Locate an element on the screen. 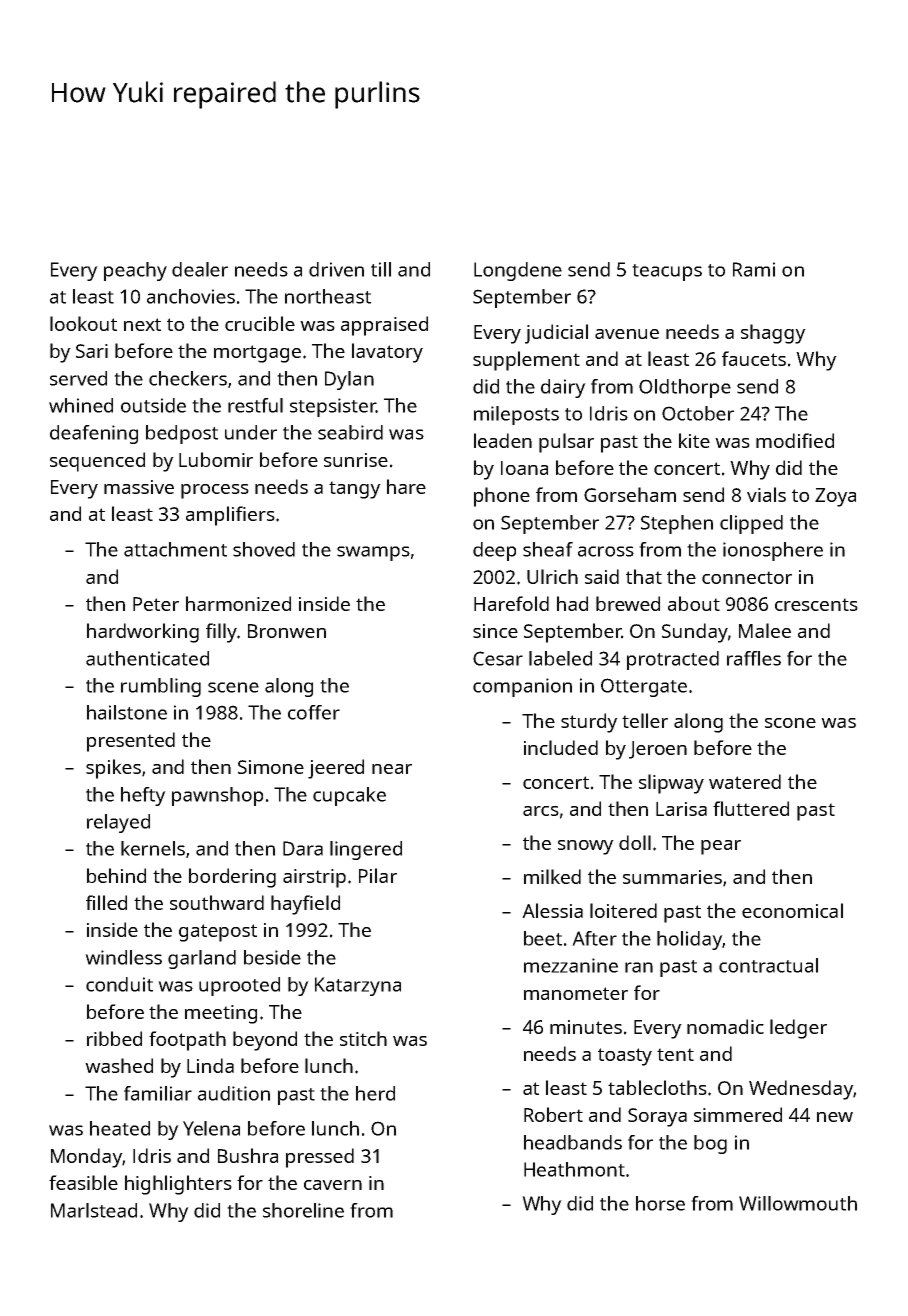  shoreline is located at coordinates (303, 1210).
